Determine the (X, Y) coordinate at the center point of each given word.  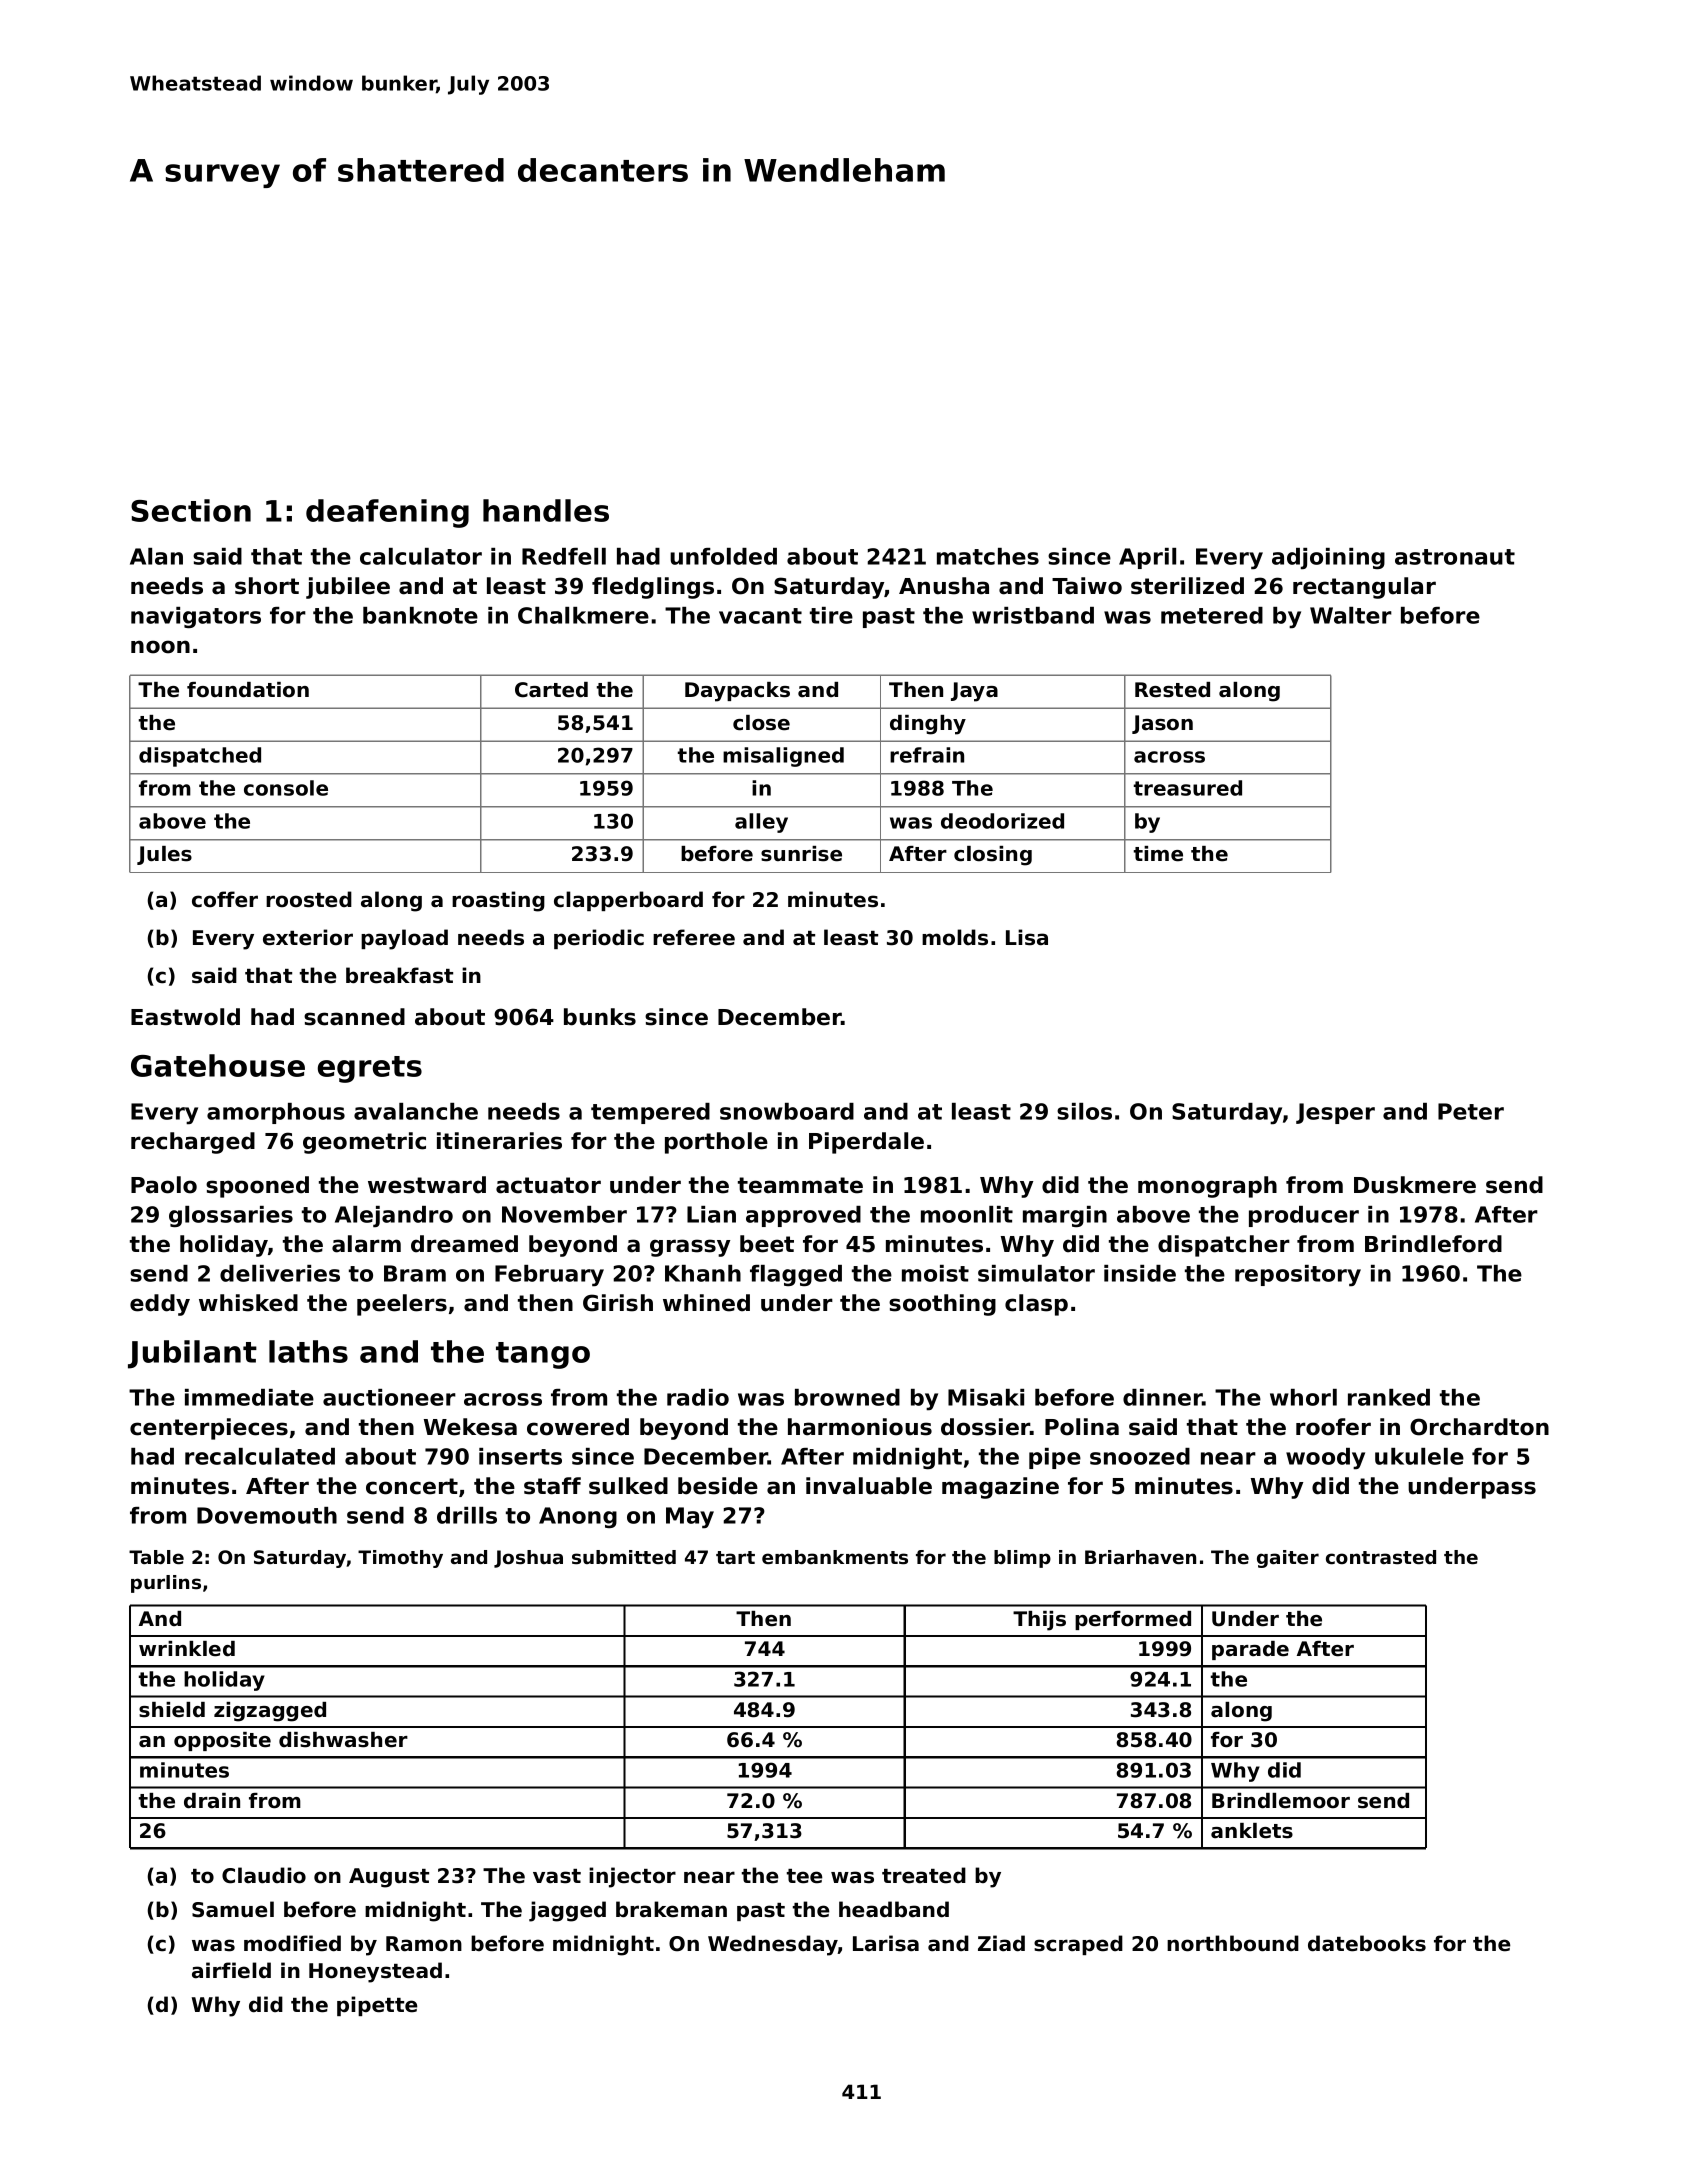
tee (804, 1876)
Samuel (233, 1909)
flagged (796, 1275)
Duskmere (1415, 1185)
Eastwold (185, 1017)
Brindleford (1433, 1244)
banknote (420, 615)
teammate (800, 1185)
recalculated (260, 1456)
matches (988, 556)
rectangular (1364, 588)
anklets (1252, 1831)
